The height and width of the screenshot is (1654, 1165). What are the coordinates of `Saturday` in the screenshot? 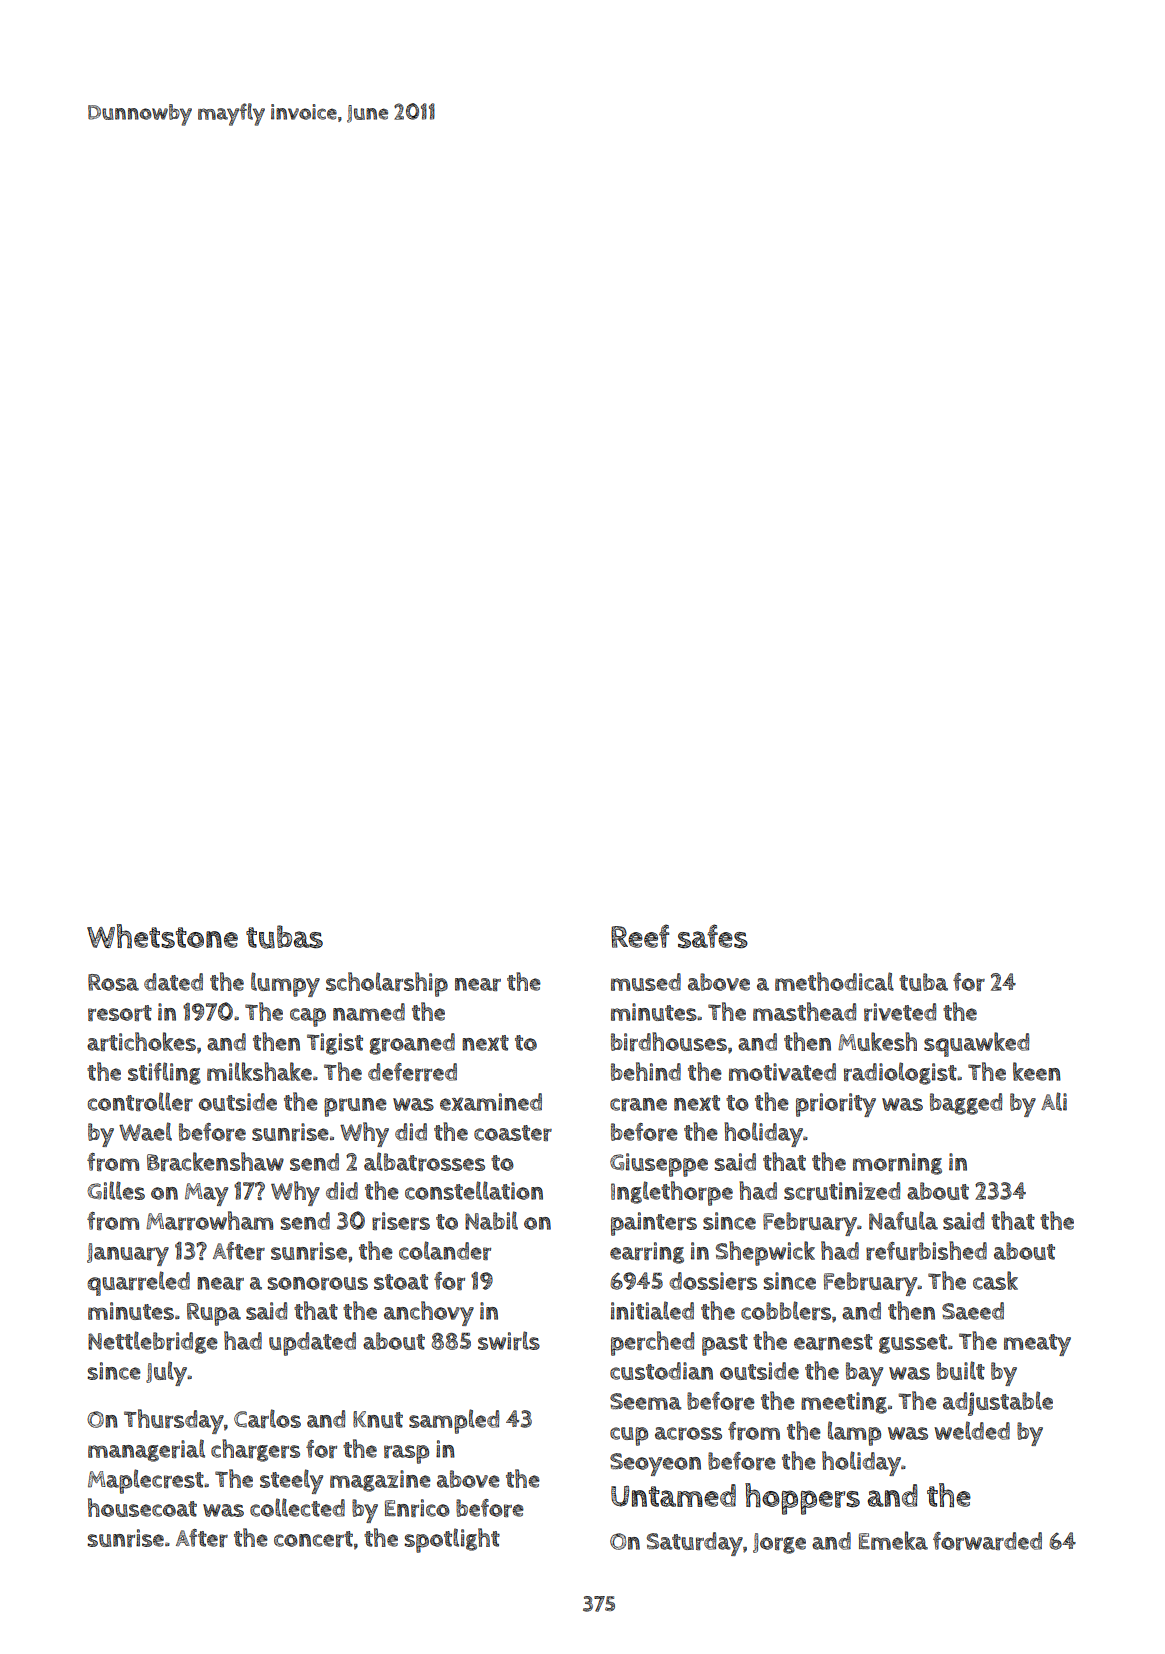 It's located at (695, 1544).
